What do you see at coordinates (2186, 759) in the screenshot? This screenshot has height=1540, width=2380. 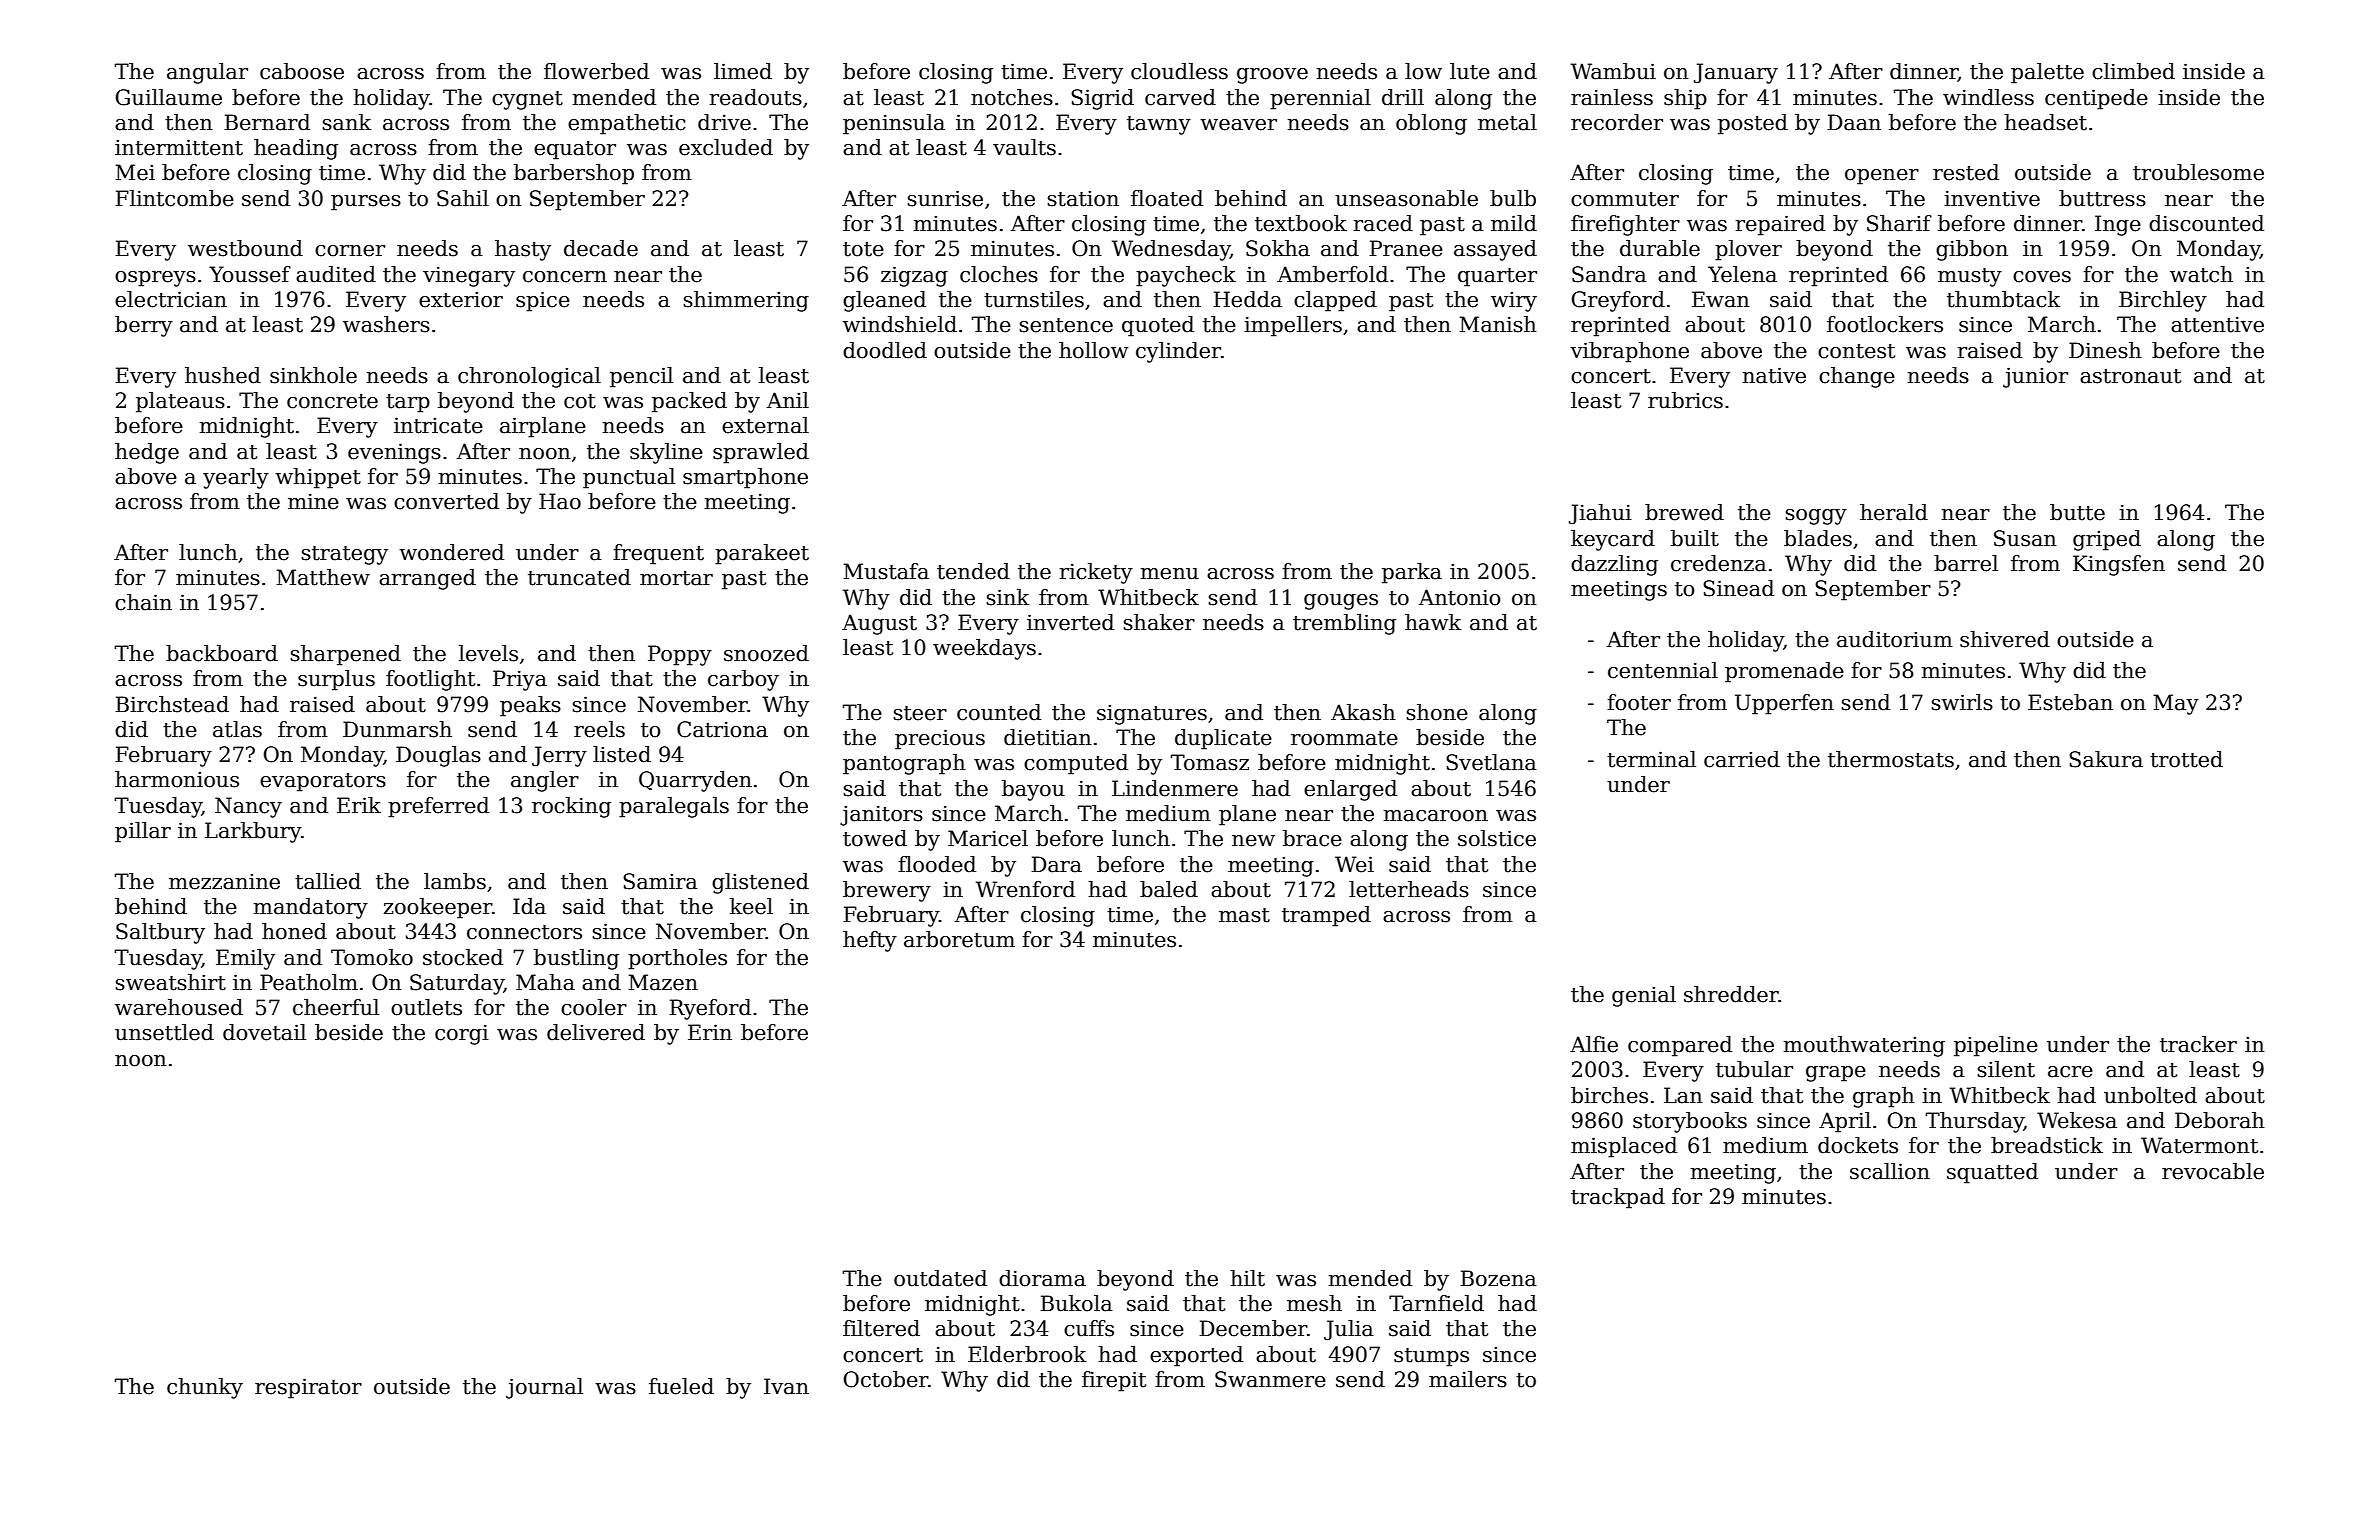 I see `trotted` at bounding box center [2186, 759].
